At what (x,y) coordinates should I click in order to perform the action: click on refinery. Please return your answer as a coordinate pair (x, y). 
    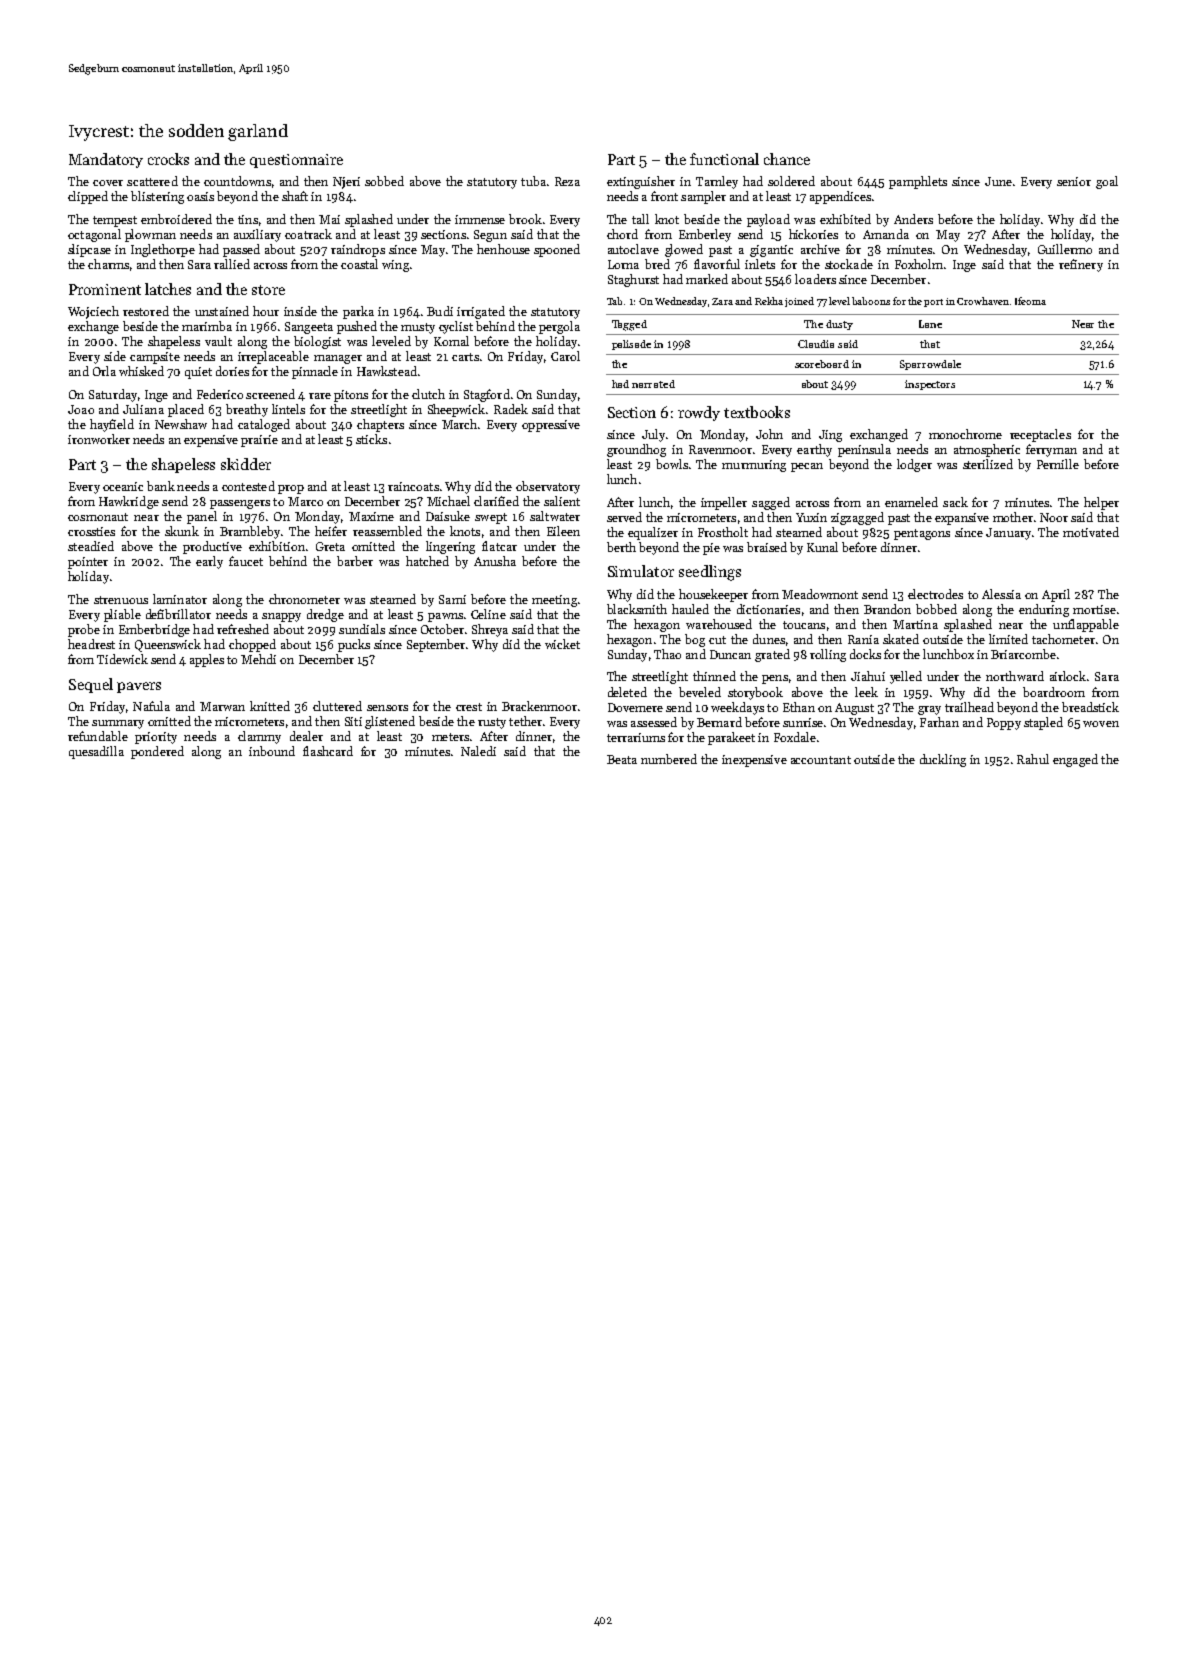
    Looking at the image, I should click on (1081, 265).
